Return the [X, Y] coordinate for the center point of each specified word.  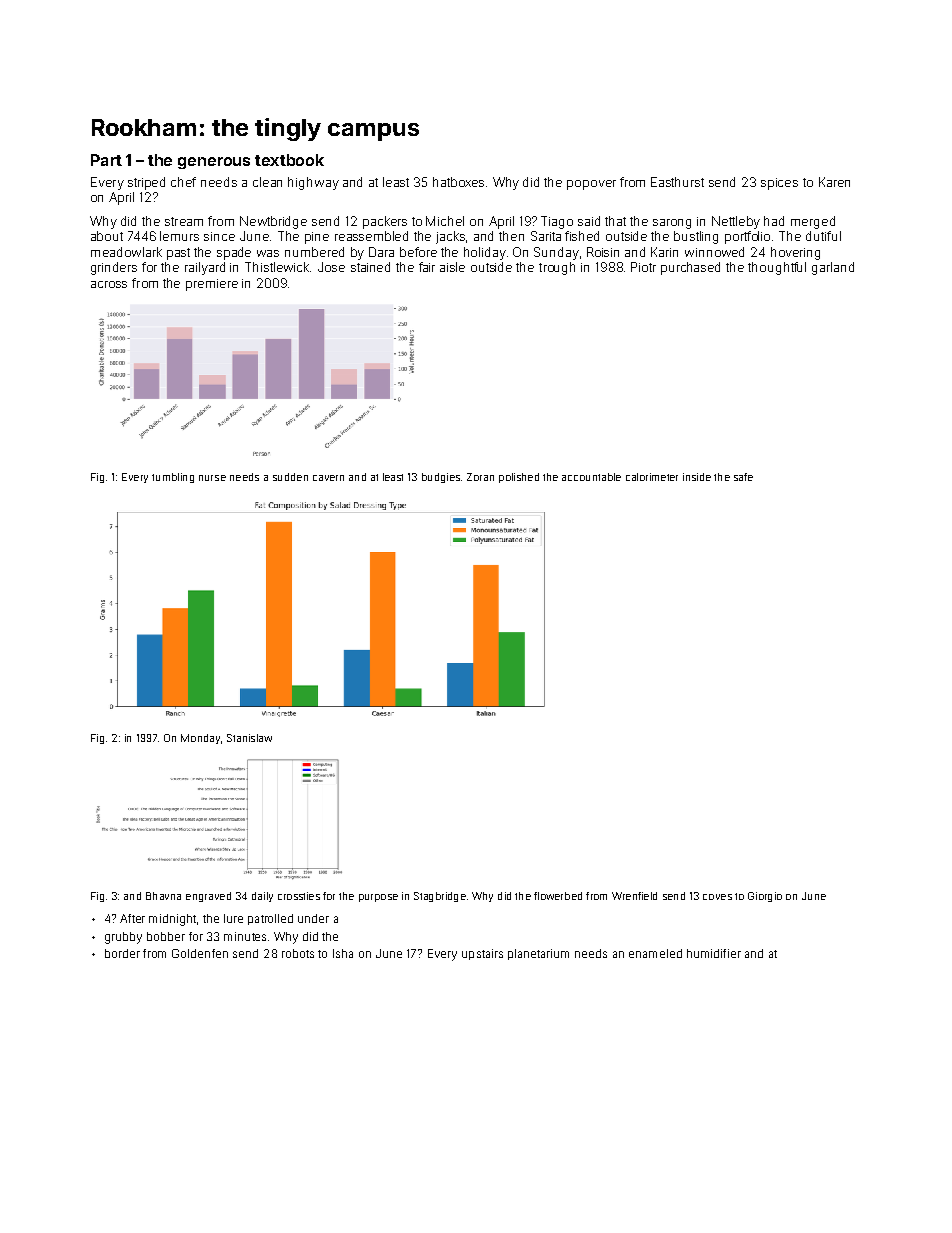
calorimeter [652, 477]
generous [214, 163]
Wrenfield [634, 896]
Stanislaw [249, 738]
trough [557, 268]
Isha [343, 953]
